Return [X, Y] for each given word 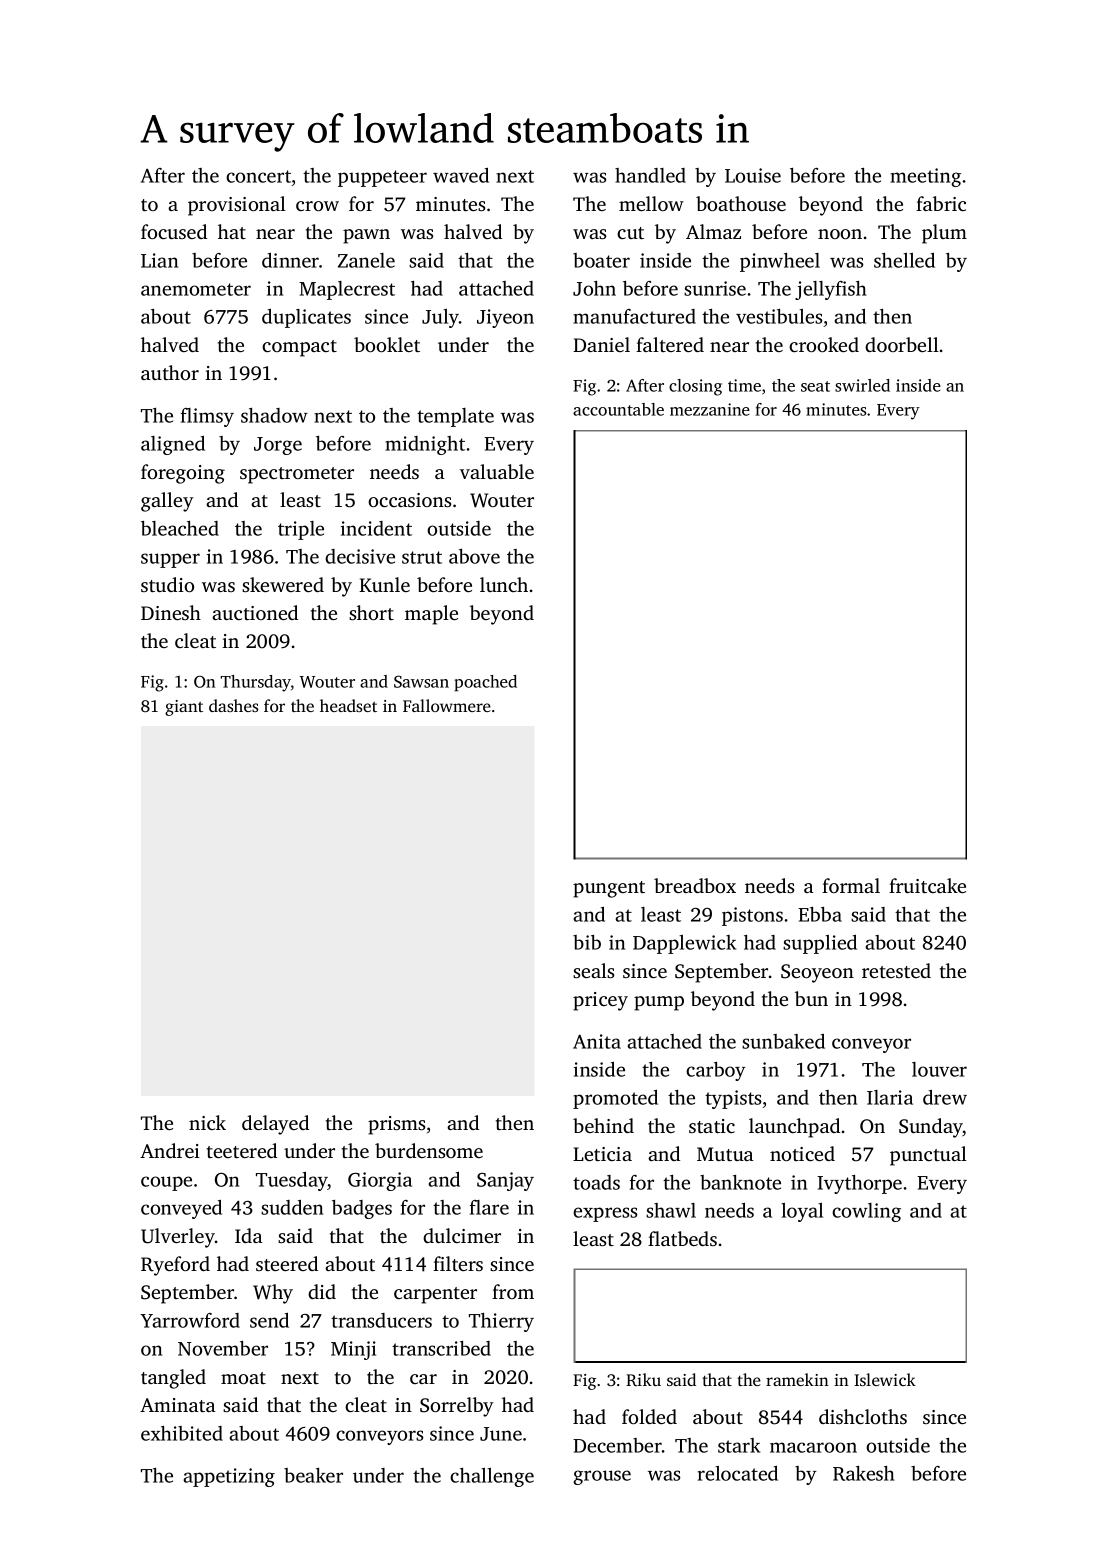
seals [593, 970]
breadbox [695, 885]
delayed [275, 1125]
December [617, 1445]
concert [259, 178]
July [440, 318]
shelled [904, 260]
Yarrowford [190, 1320]
